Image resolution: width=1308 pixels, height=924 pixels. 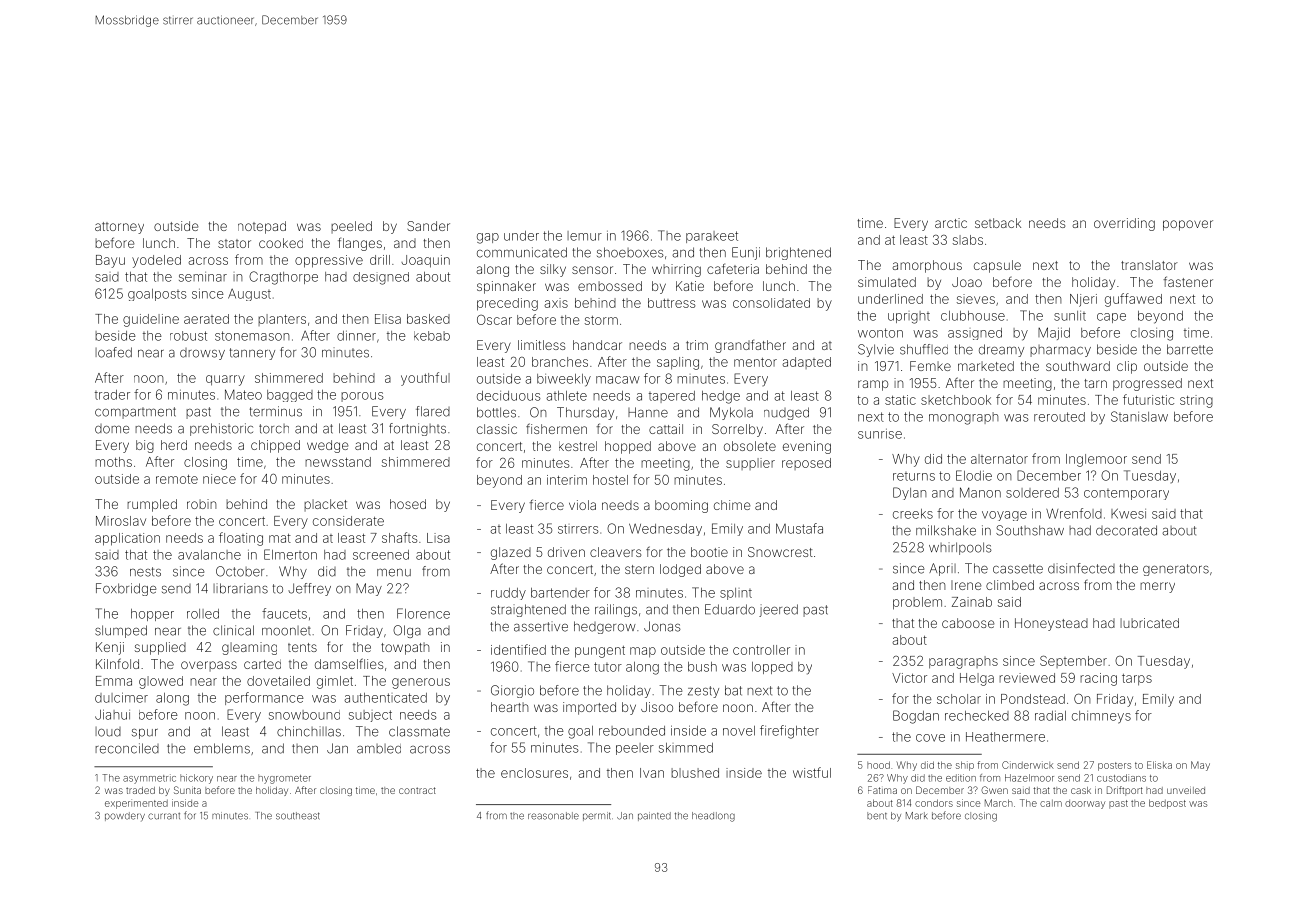 I want to click on application, so click(x=127, y=539).
